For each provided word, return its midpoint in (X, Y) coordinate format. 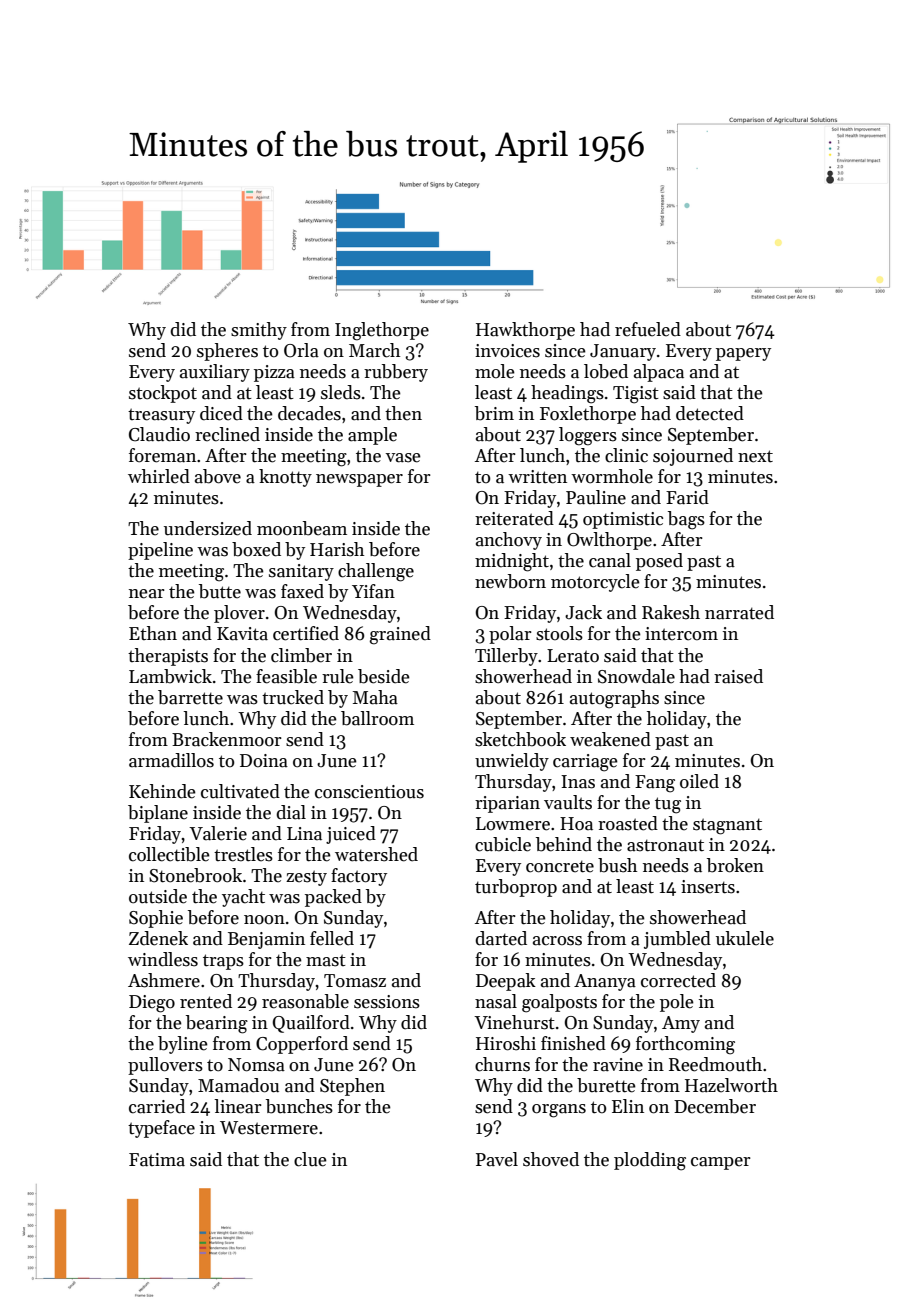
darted (501, 938)
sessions (387, 1002)
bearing (217, 1024)
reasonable (305, 1001)
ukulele (745, 938)
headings (567, 394)
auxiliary (215, 373)
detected (710, 413)
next (755, 456)
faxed (302, 591)
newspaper (359, 480)
